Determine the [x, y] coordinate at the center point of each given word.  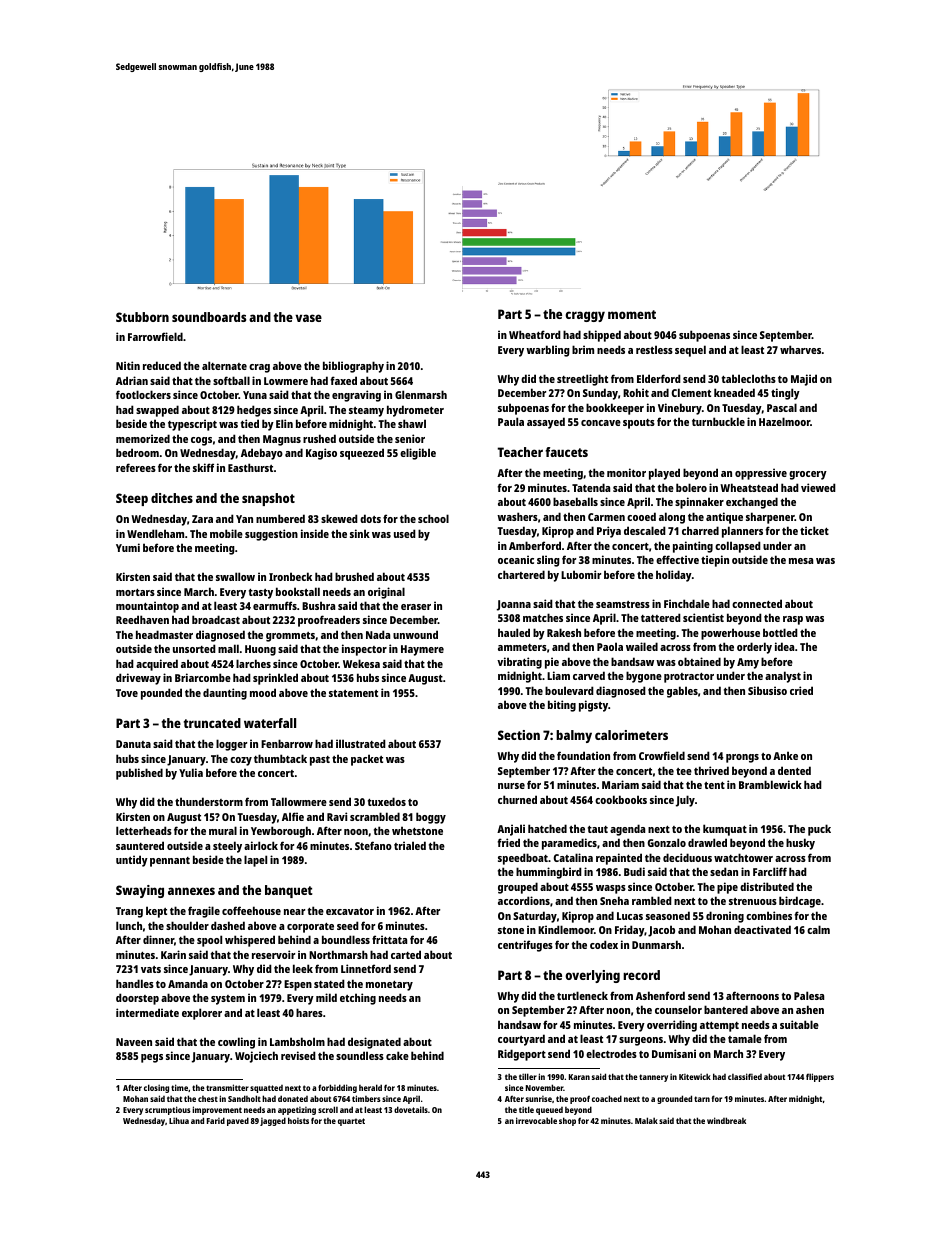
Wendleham [155, 533]
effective [677, 559]
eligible [418, 454]
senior [410, 438]
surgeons [641, 1041]
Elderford [659, 378]
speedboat [523, 859]
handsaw [519, 1024]
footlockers [143, 394]
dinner [158, 939]
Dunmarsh [656, 944]
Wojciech [256, 1057]
